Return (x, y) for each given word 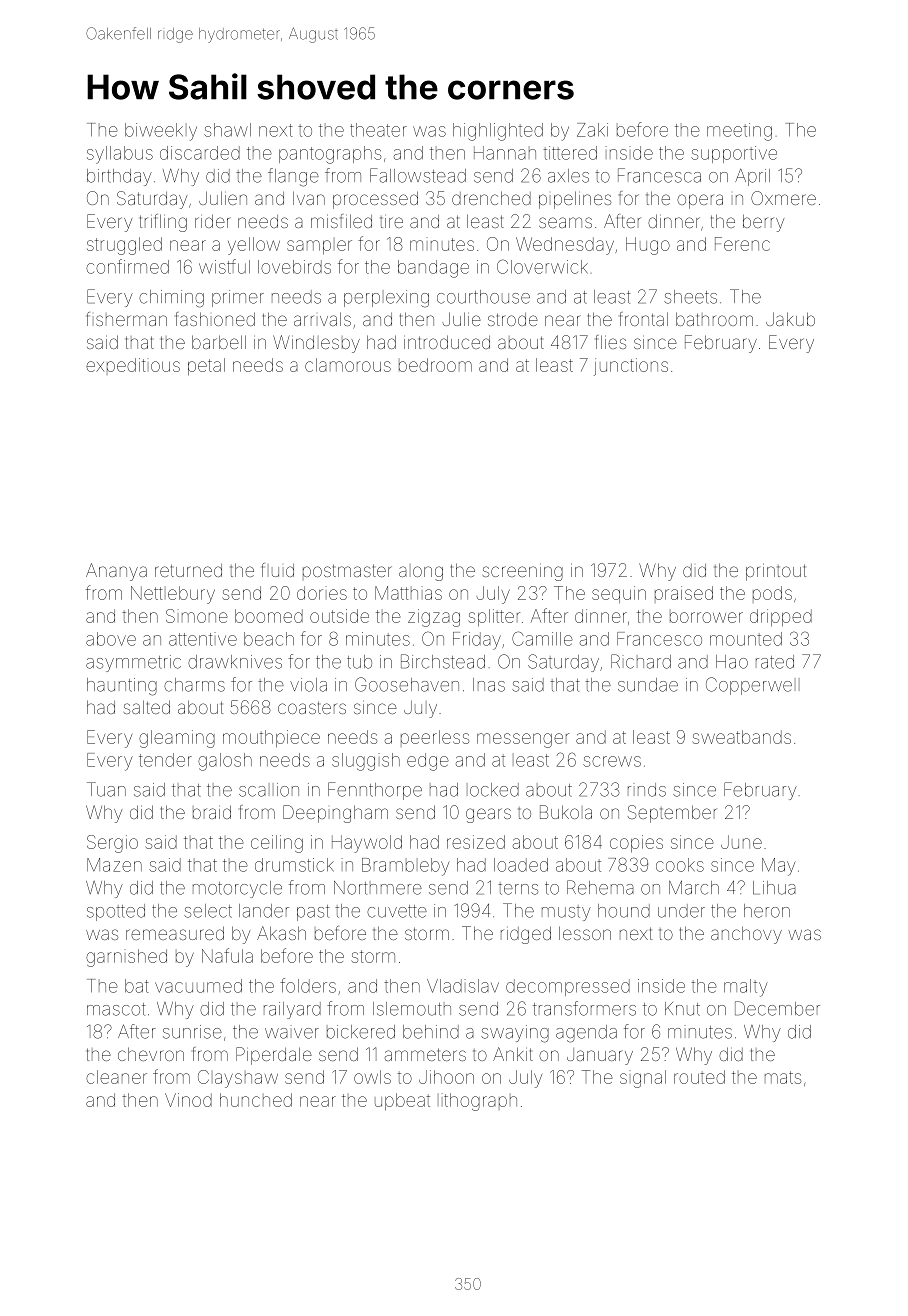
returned (188, 570)
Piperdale (274, 1056)
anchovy (746, 935)
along (421, 573)
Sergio (112, 844)
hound (624, 911)
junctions (631, 367)
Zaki (592, 130)
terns (518, 888)
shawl (227, 130)
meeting (739, 132)
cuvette (397, 911)
